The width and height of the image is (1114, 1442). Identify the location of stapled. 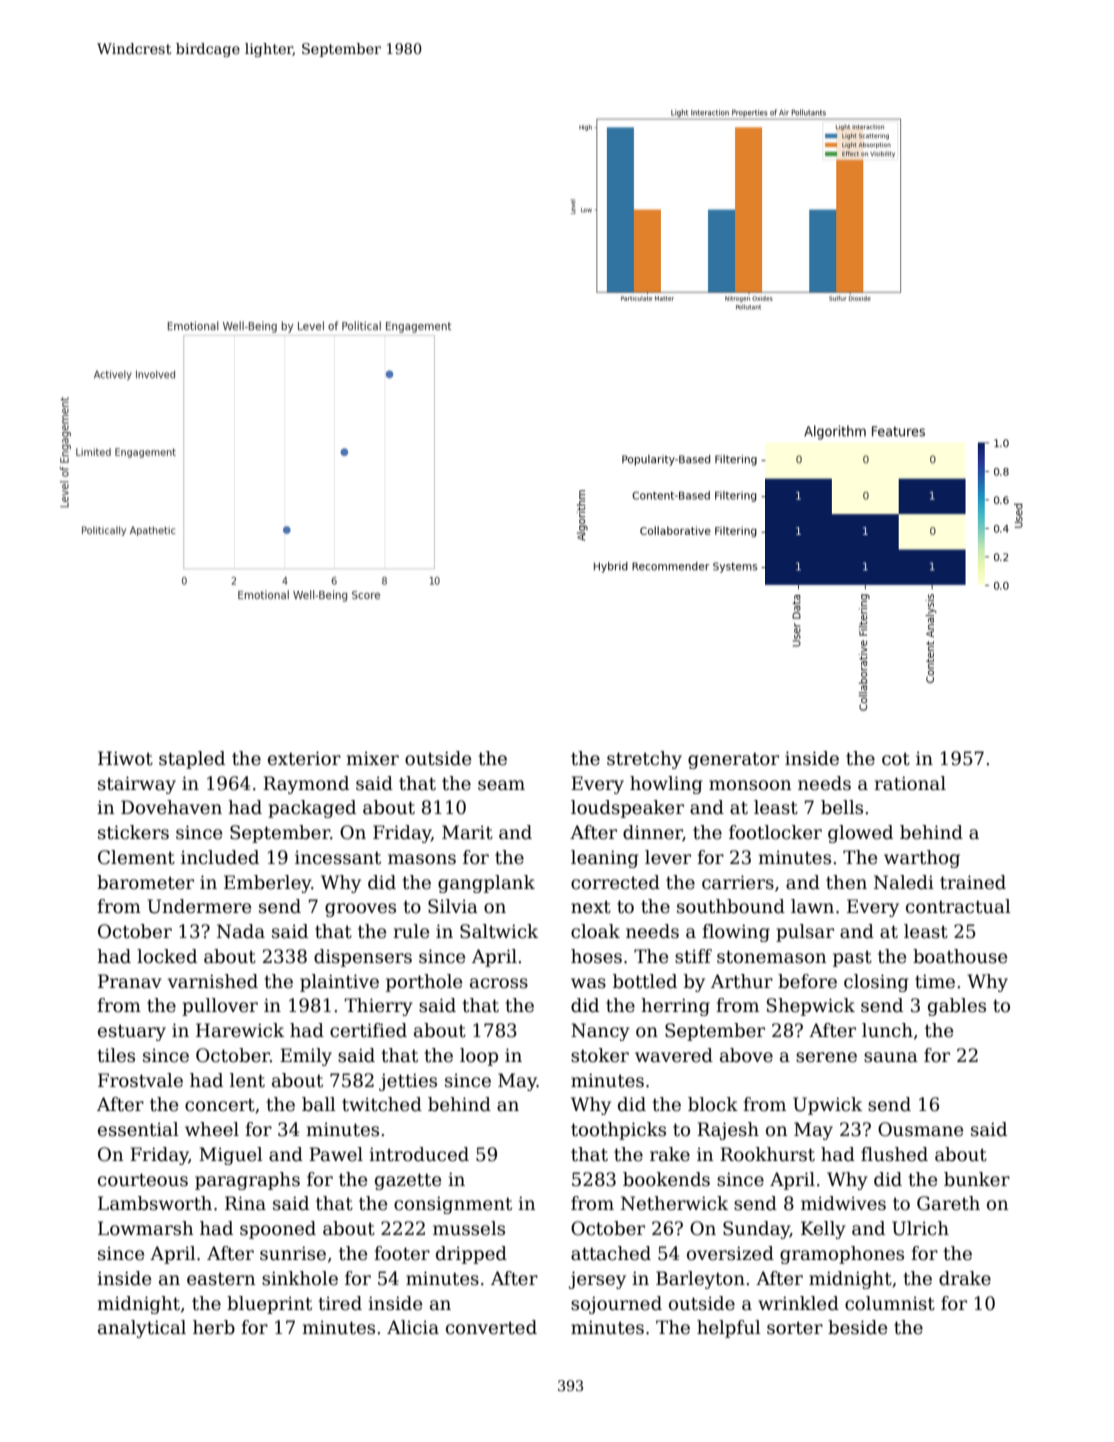
(192, 760).
